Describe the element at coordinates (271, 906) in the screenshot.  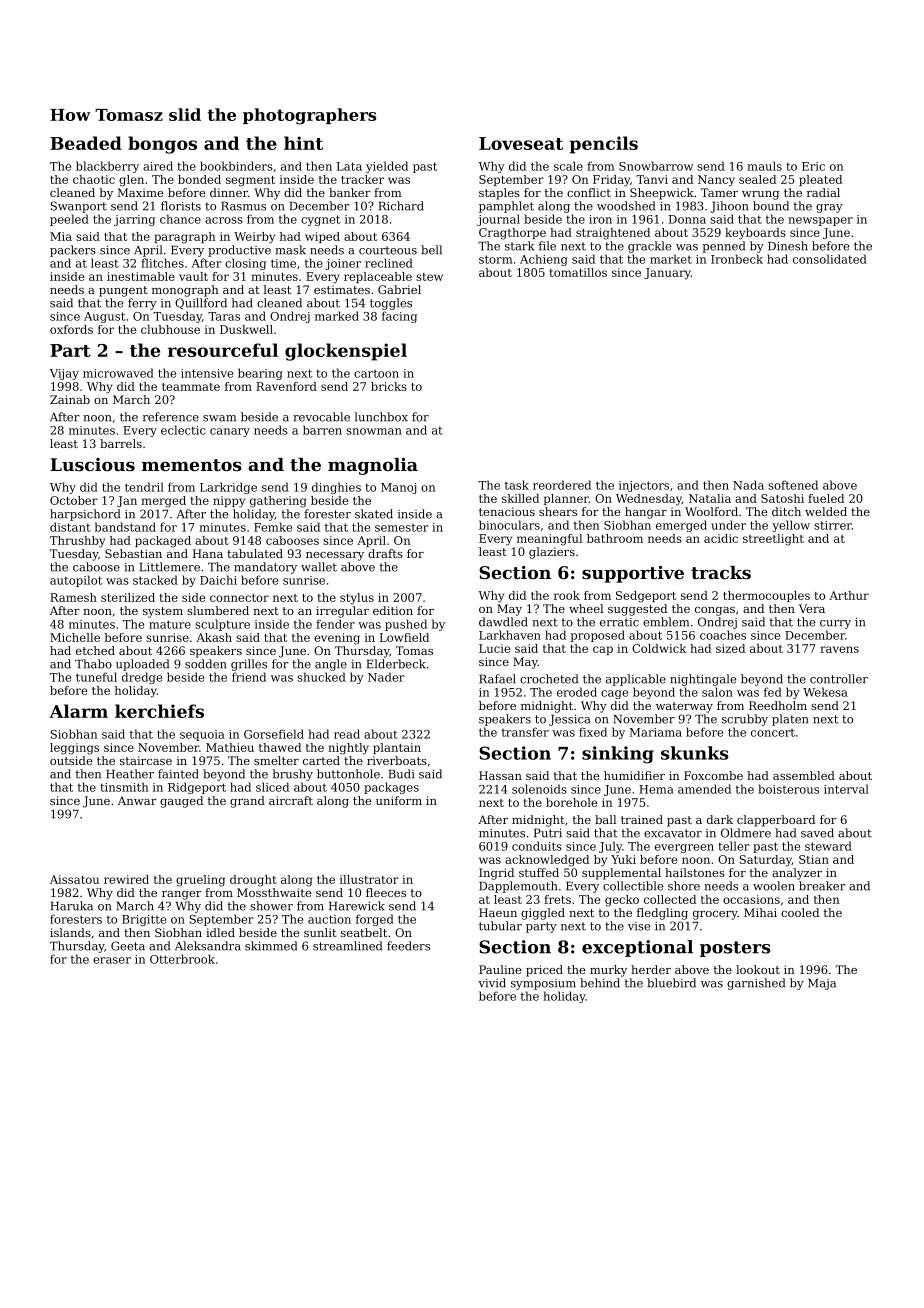
I see `shower` at that location.
